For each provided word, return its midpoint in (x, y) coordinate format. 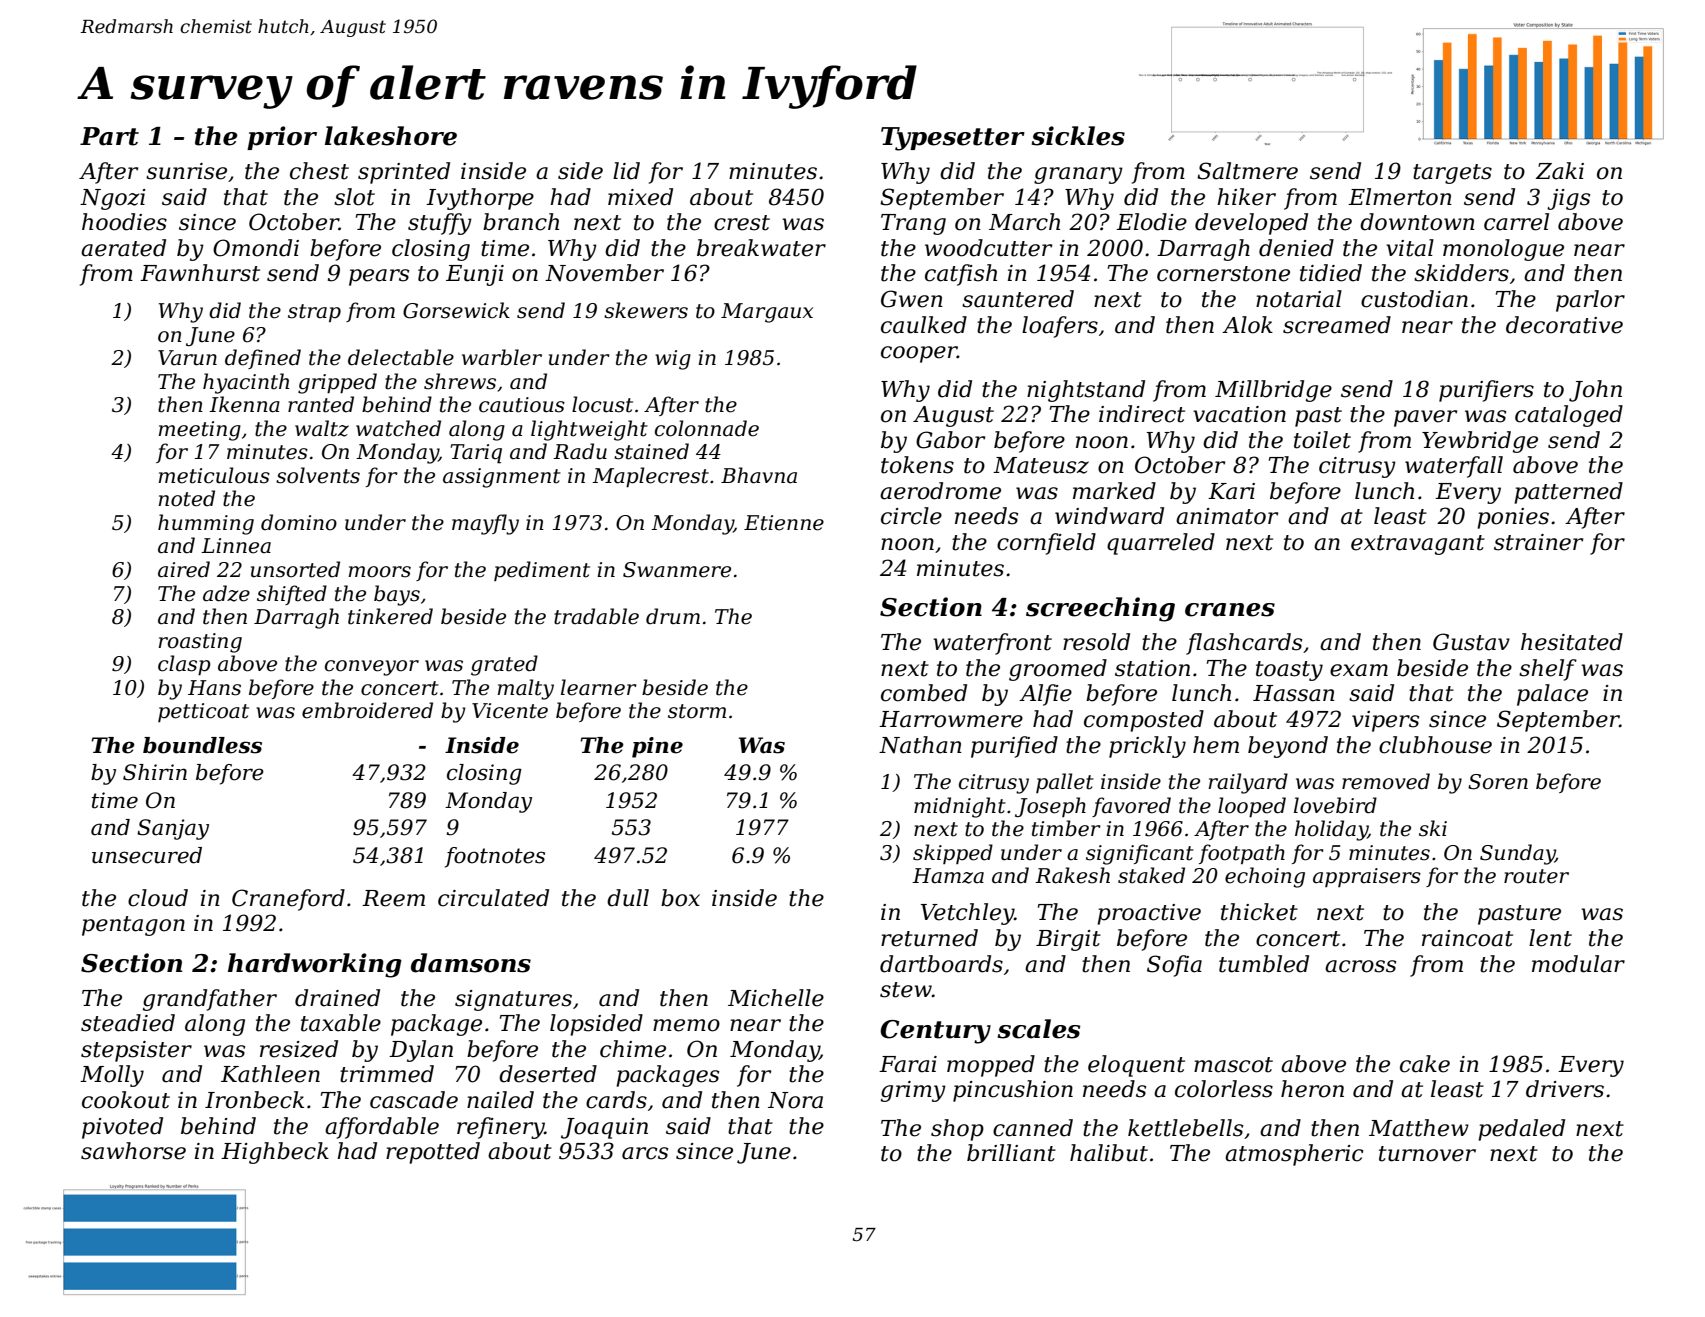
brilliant (1011, 1153)
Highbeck (275, 1153)
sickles (1078, 136)
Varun (187, 358)
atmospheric (1294, 1155)
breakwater (761, 248)
